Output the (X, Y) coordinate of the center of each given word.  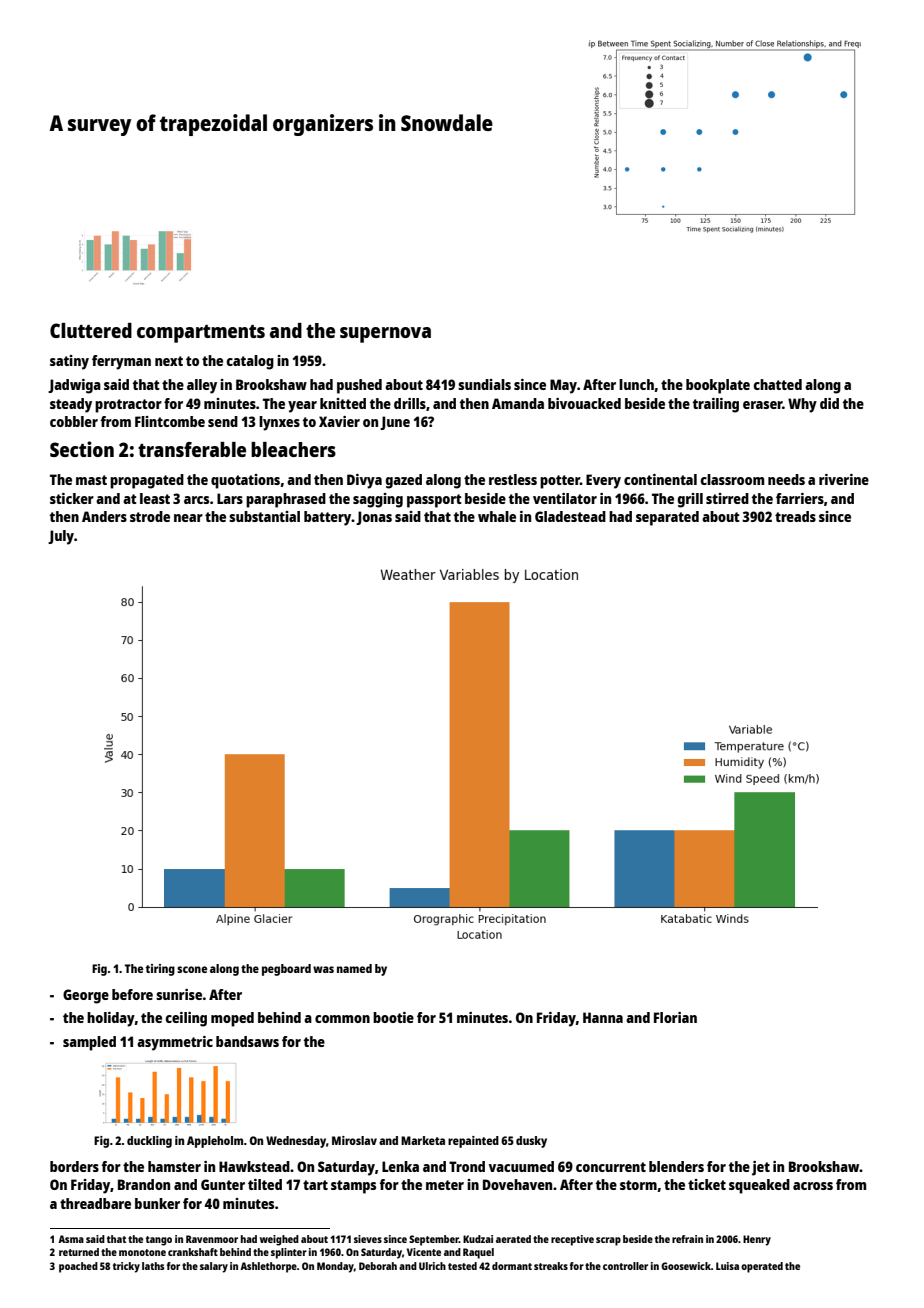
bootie (393, 1017)
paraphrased (286, 500)
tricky (126, 1267)
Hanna (603, 1017)
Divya (364, 481)
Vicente (424, 1252)
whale (497, 516)
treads (795, 516)
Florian (675, 1017)
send (223, 421)
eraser (763, 405)
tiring (160, 970)
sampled (89, 1043)
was (323, 969)
